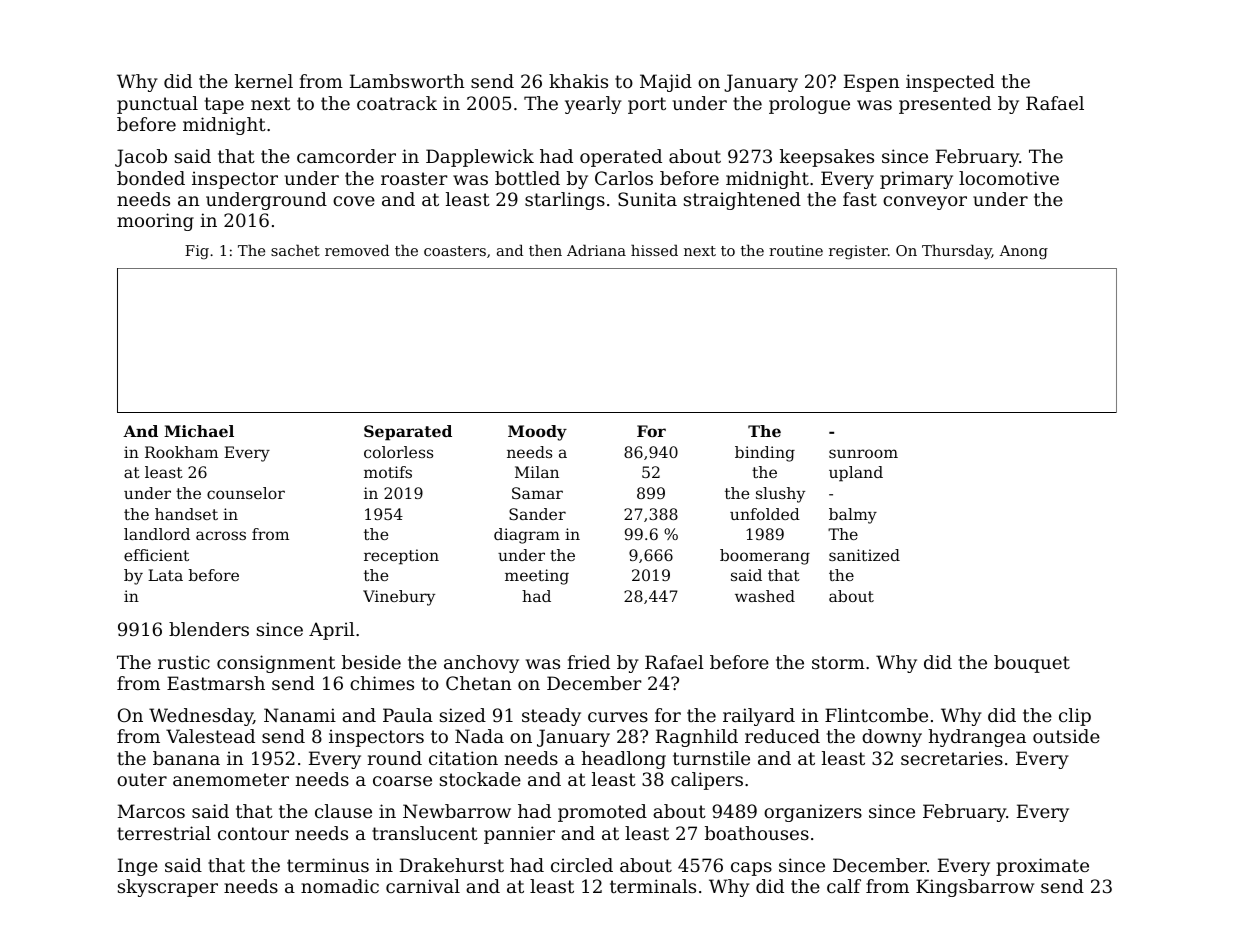 The image size is (1233, 952). What do you see at coordinates (479, 736) in the image?
I see `Nada` at bounding box center [479, 736].
